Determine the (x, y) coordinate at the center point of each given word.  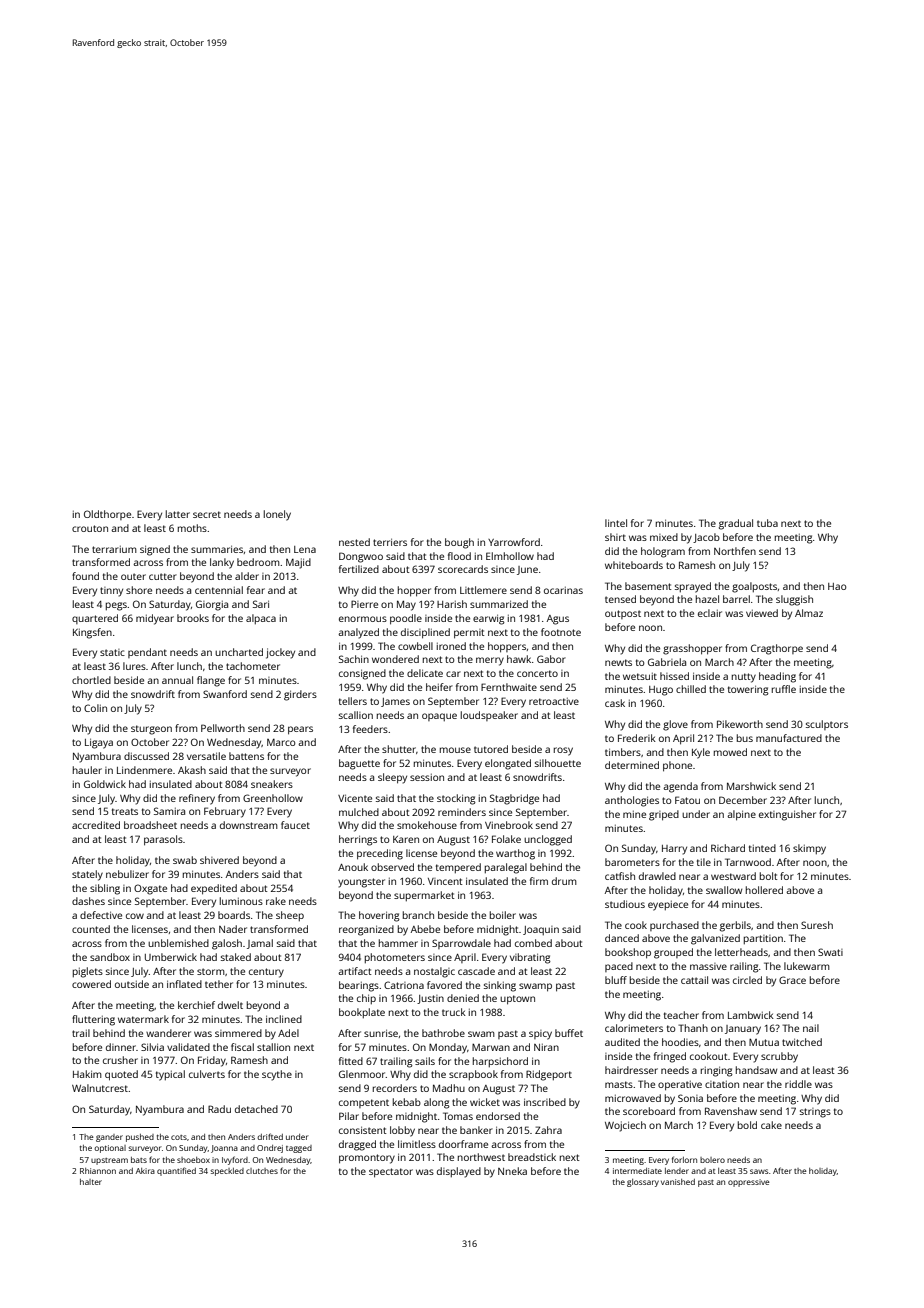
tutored (491, 749)
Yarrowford (514, 542)
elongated (508, 764)
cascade (476, 971)
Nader (233, 929)
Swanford (225, 694)
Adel (288, 1033)
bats (139, 1160)
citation (722, 1084)
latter (178, 514)
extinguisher (787, 815)
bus (745, 738)
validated (188, 1047)
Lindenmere (144, 770)
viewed (762, 613)
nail (811, 1028)
